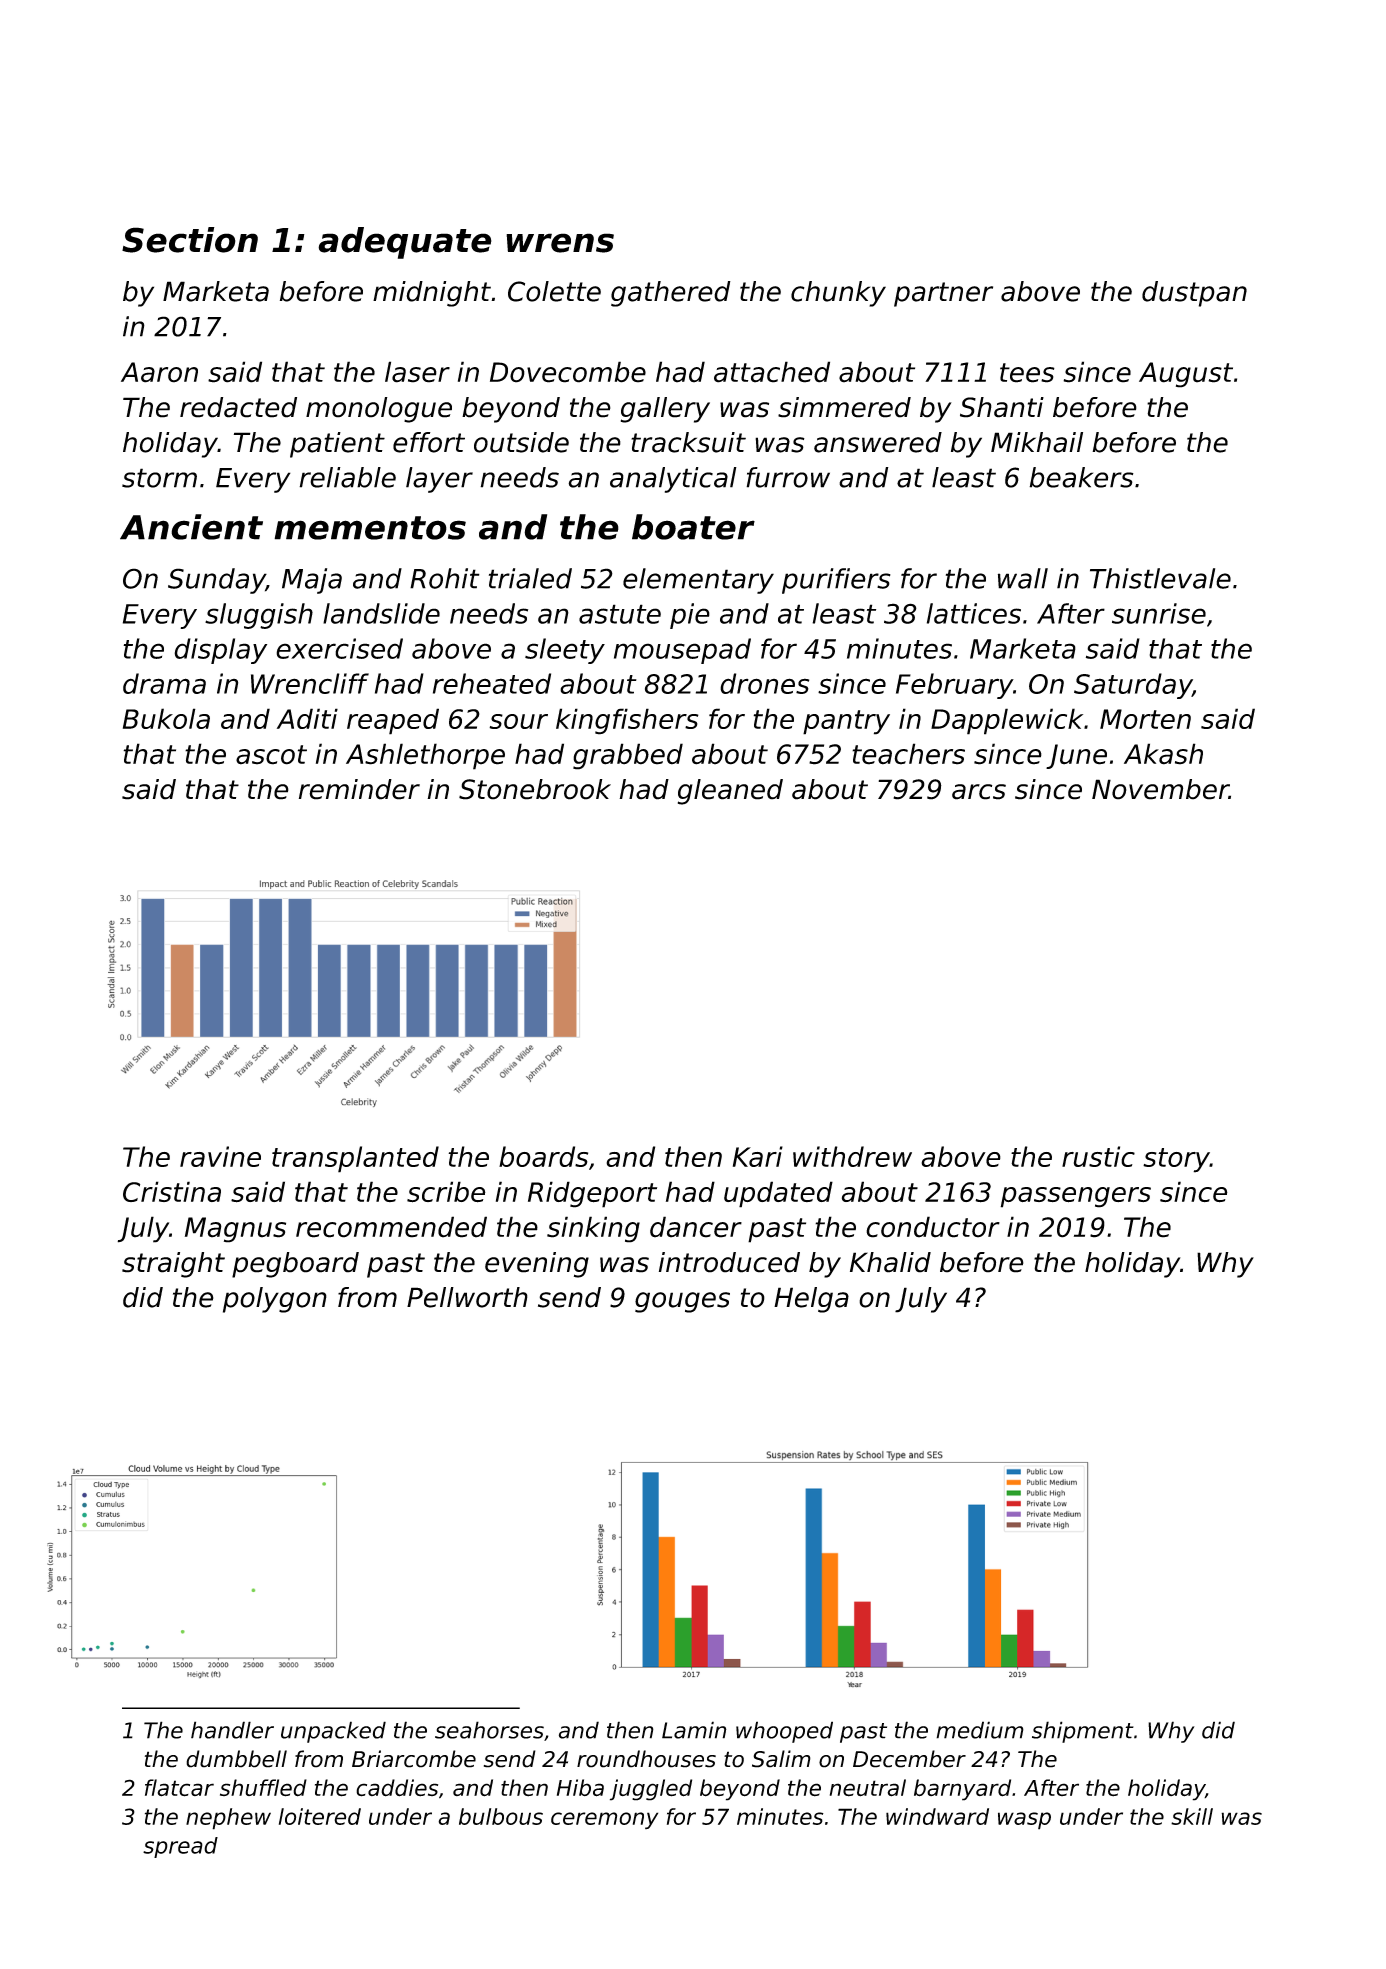 The height and width of the screenshot is (1969, 1386). What do you see at coordinates (190, 240) in the screenshot?
I see `Section` at bounding box center [190, 240].
